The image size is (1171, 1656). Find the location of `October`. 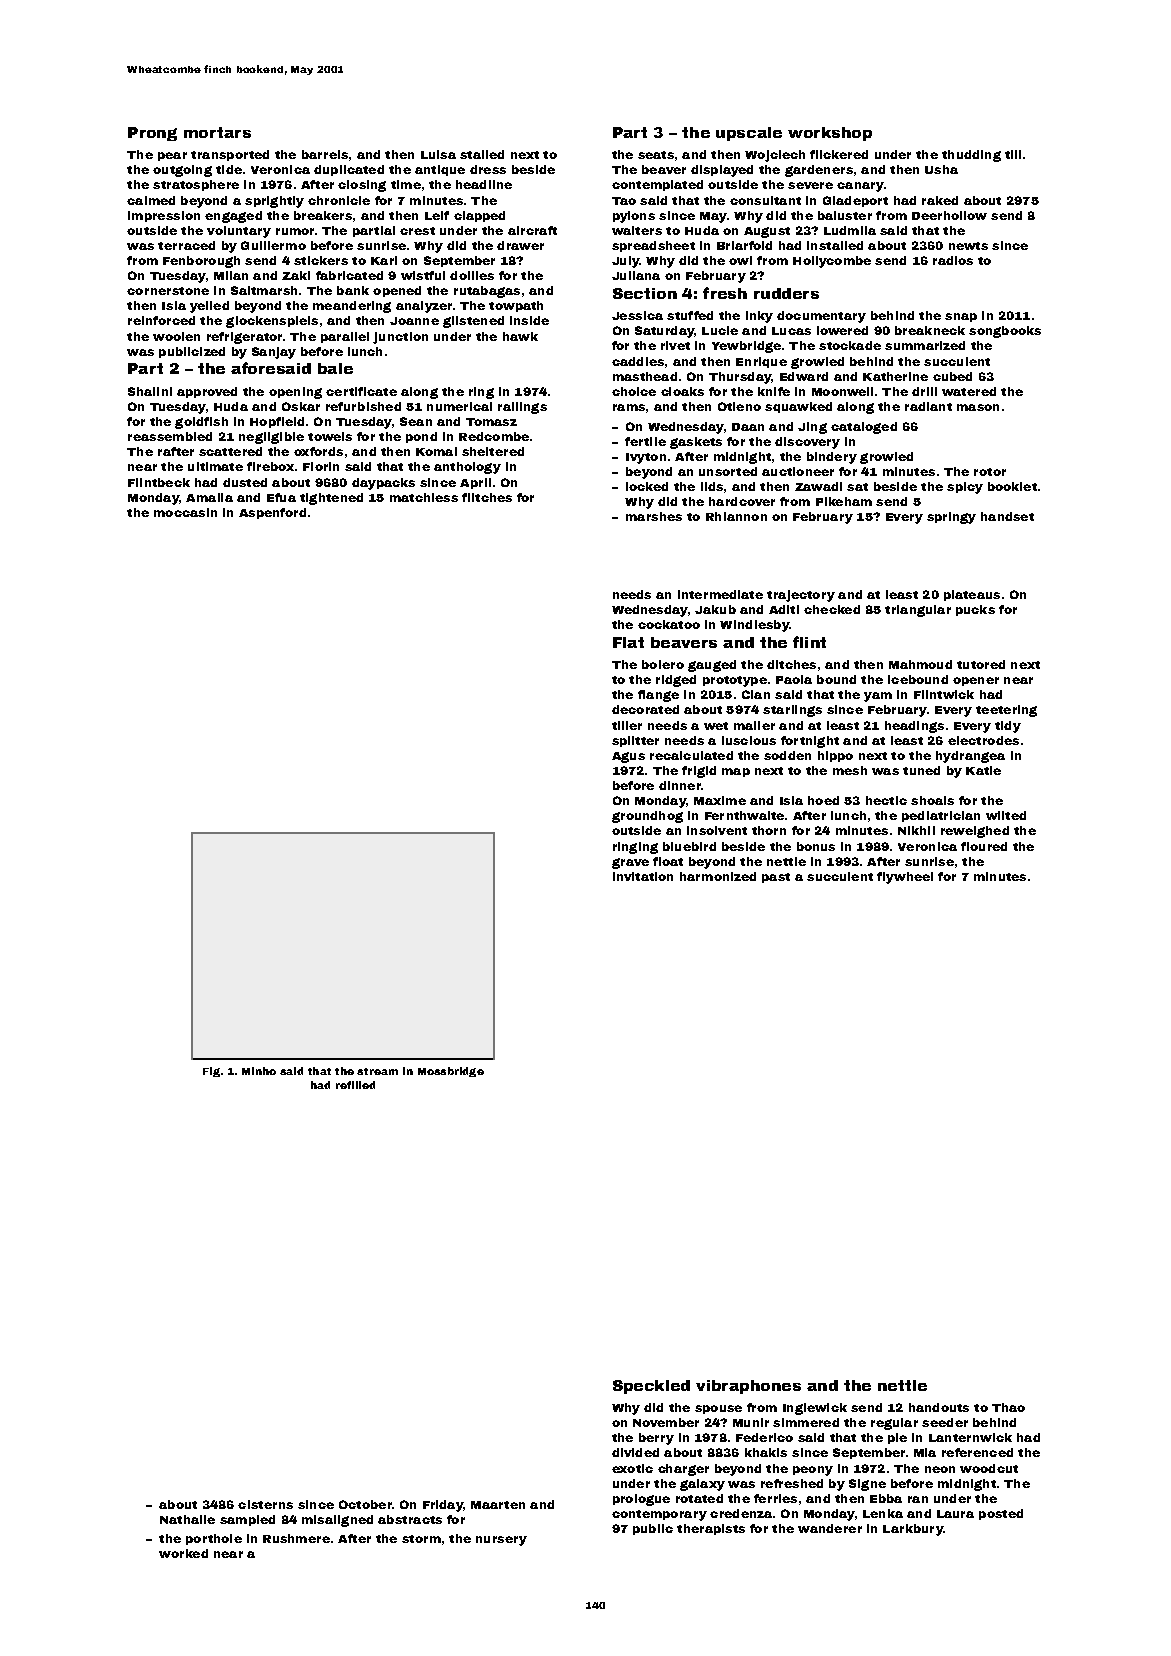

October is located at coordinates (365, 1504).
